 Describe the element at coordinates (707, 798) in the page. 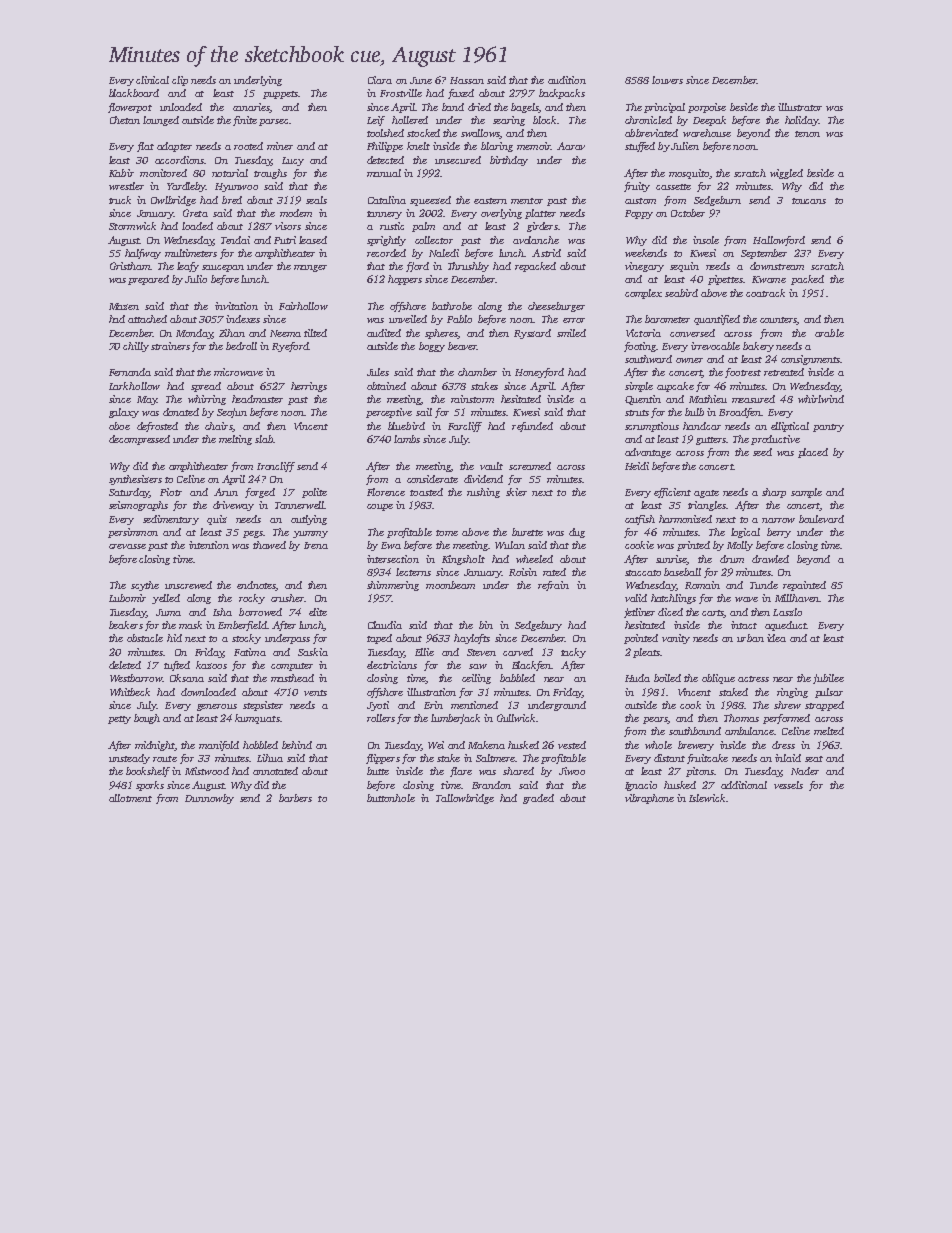

I see `Islewick` at that location.
